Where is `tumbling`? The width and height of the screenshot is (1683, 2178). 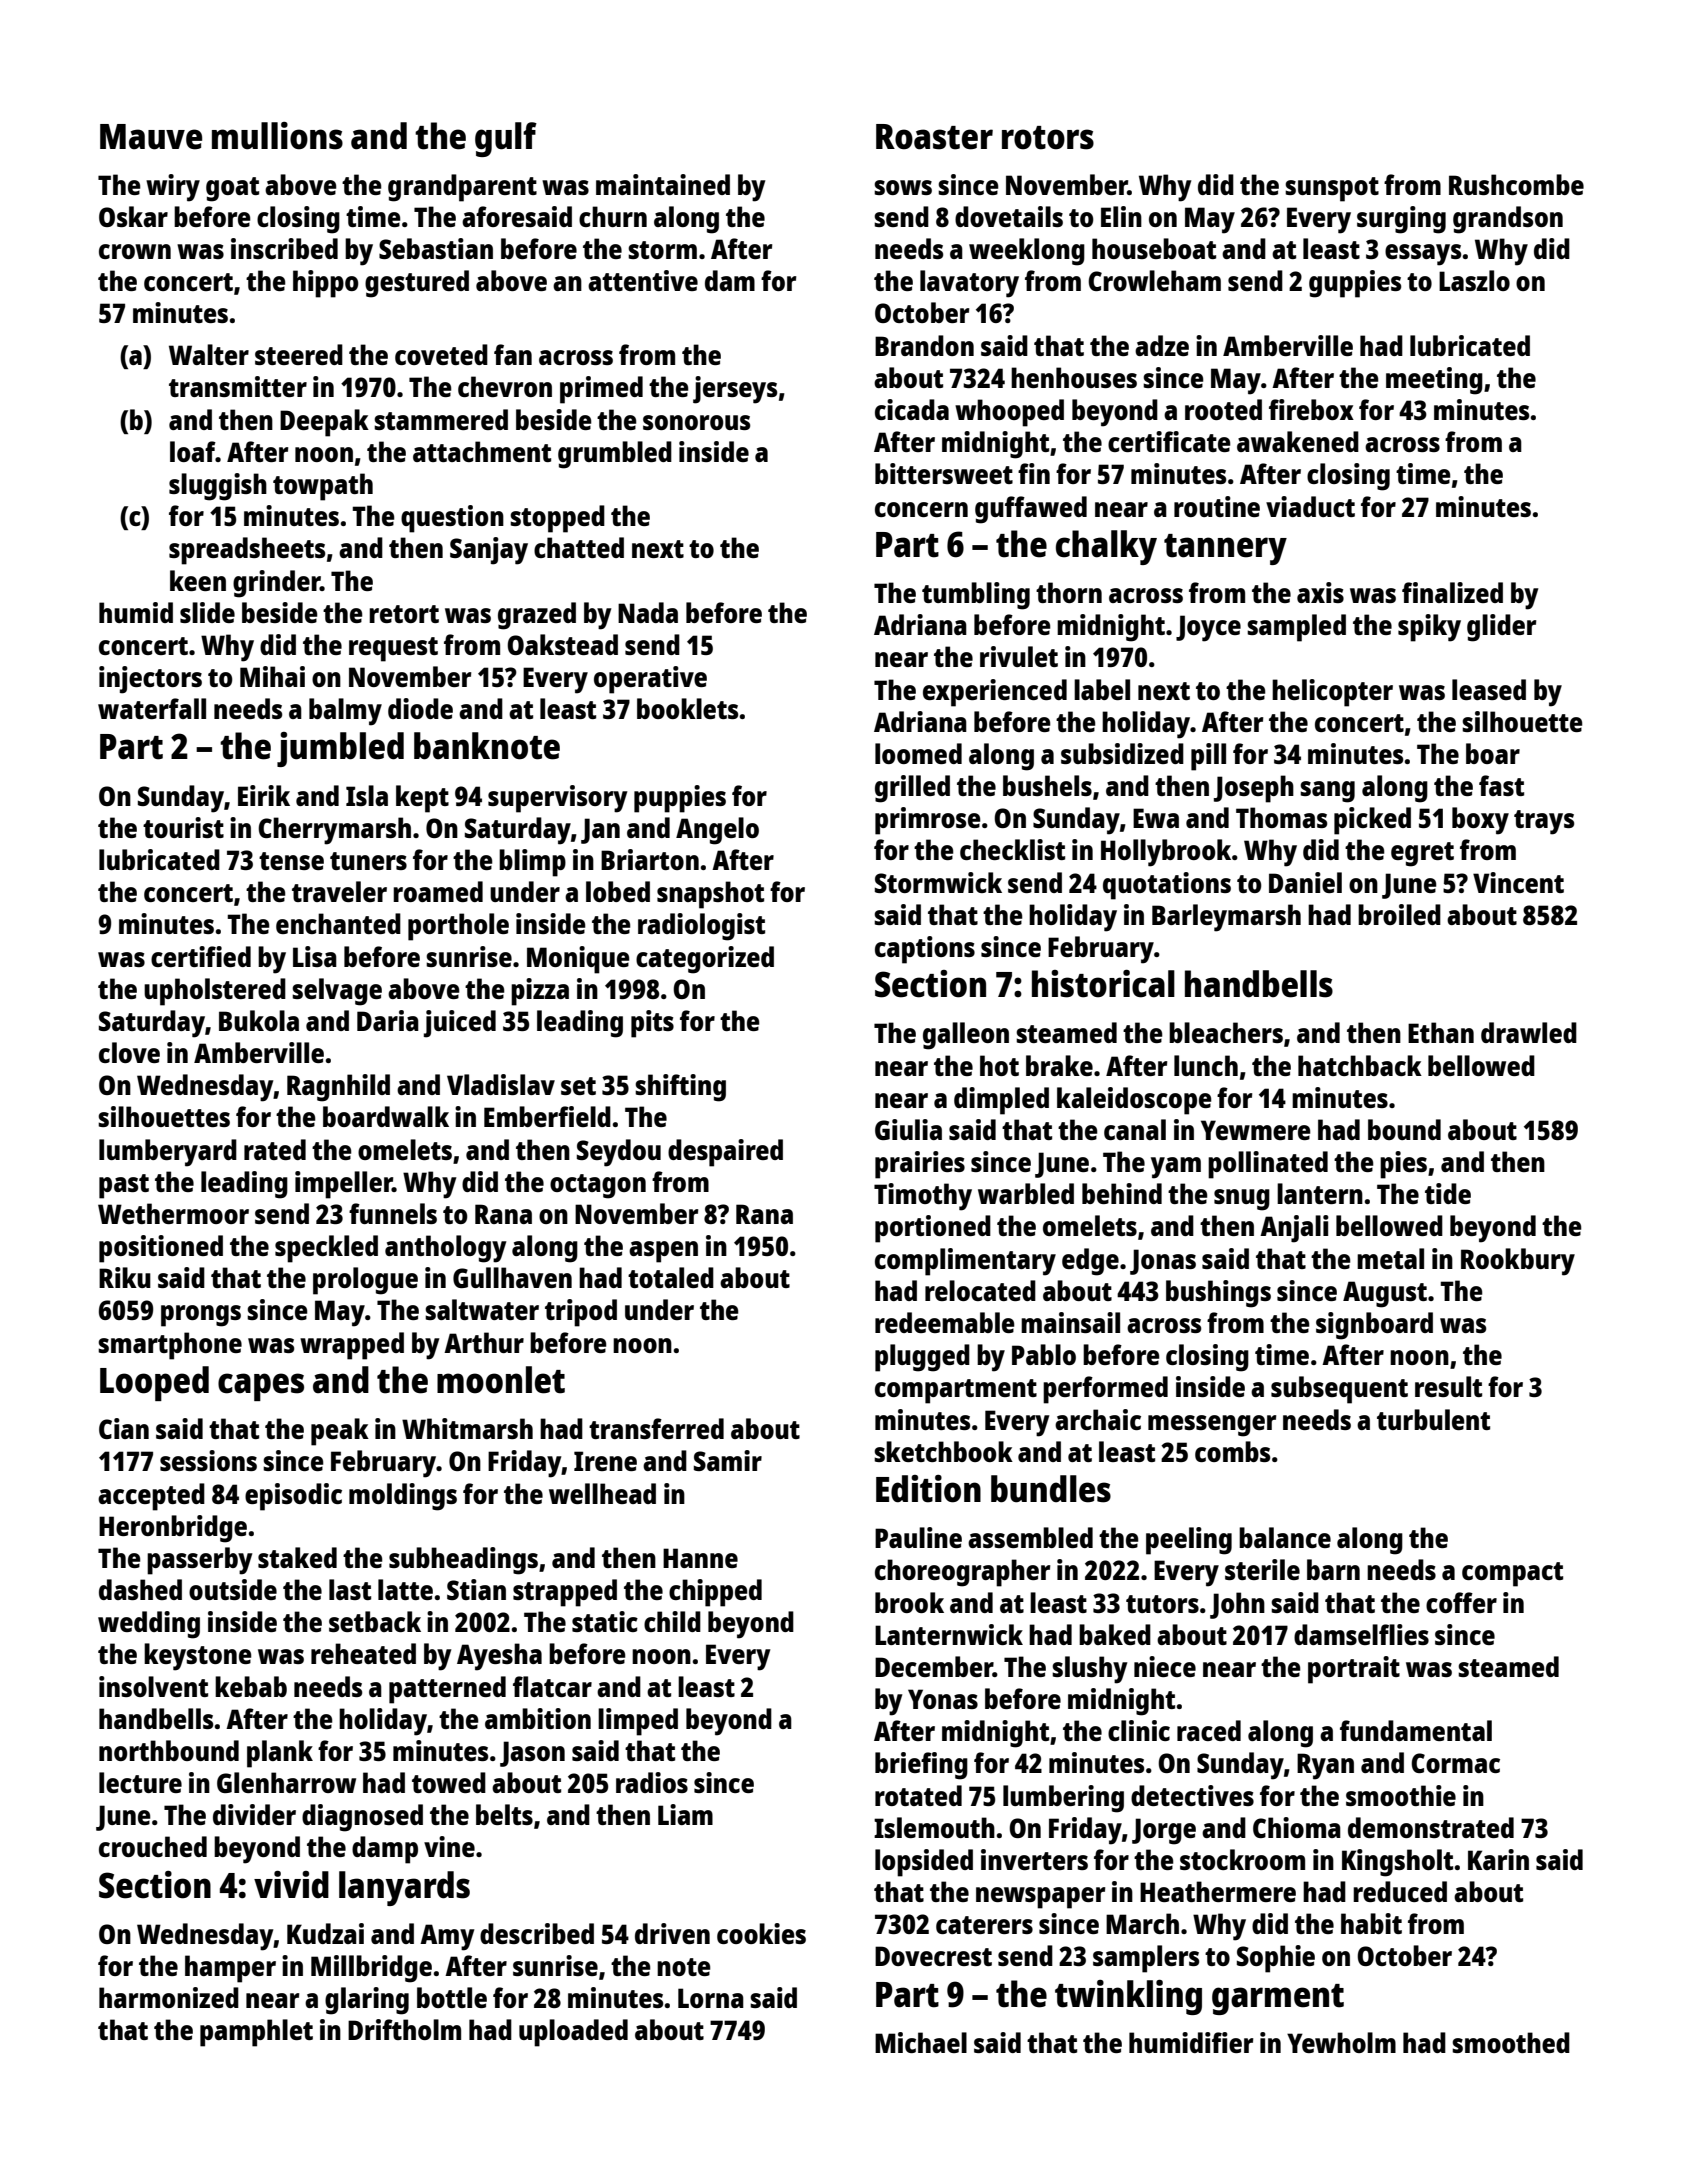 tumbling is located at coordinates (976, 596).
